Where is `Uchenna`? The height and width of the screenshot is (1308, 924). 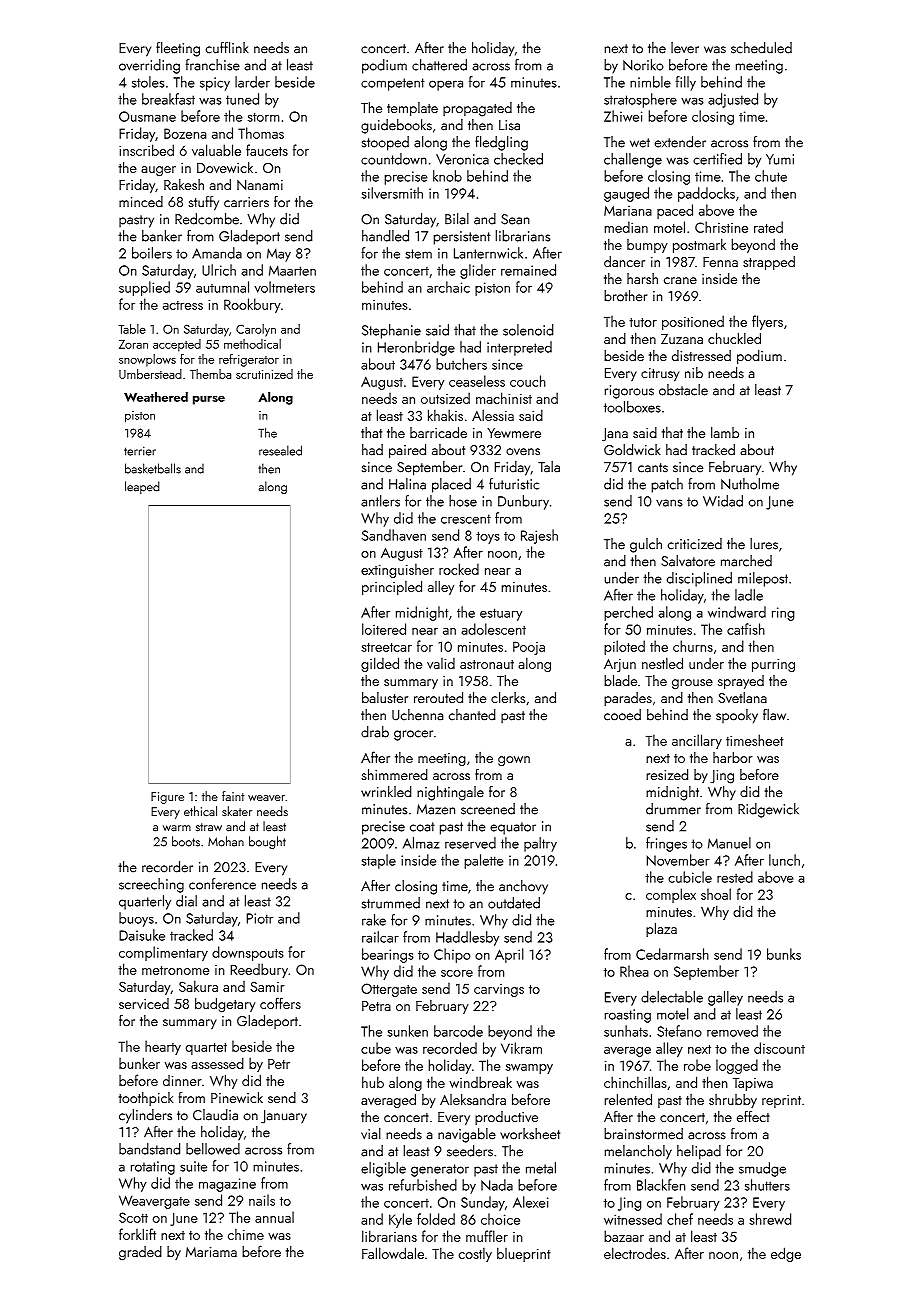
Uchenna is located at coordinates (417, 715).
